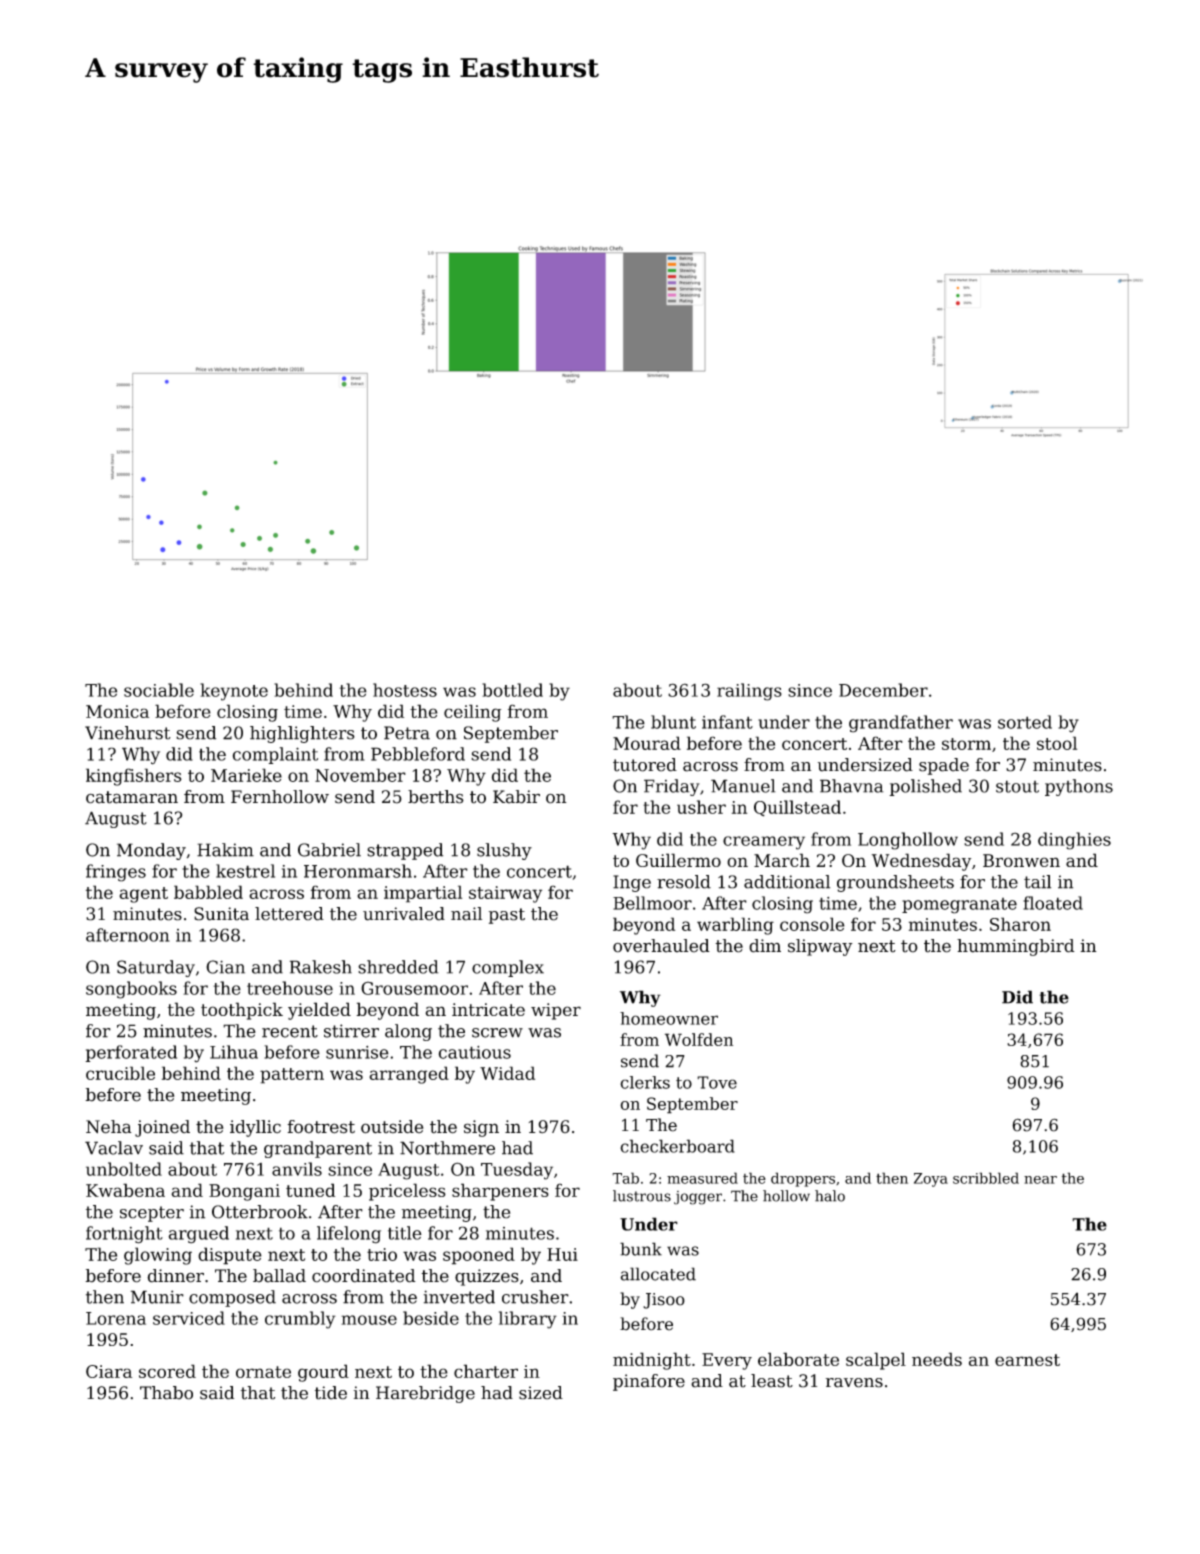 This screenshot has height=1554, width=1200. What do you see at coordinates (669, 1018) in the screenshot?
I see `homeowner` at bounding box center [669, 1018].
